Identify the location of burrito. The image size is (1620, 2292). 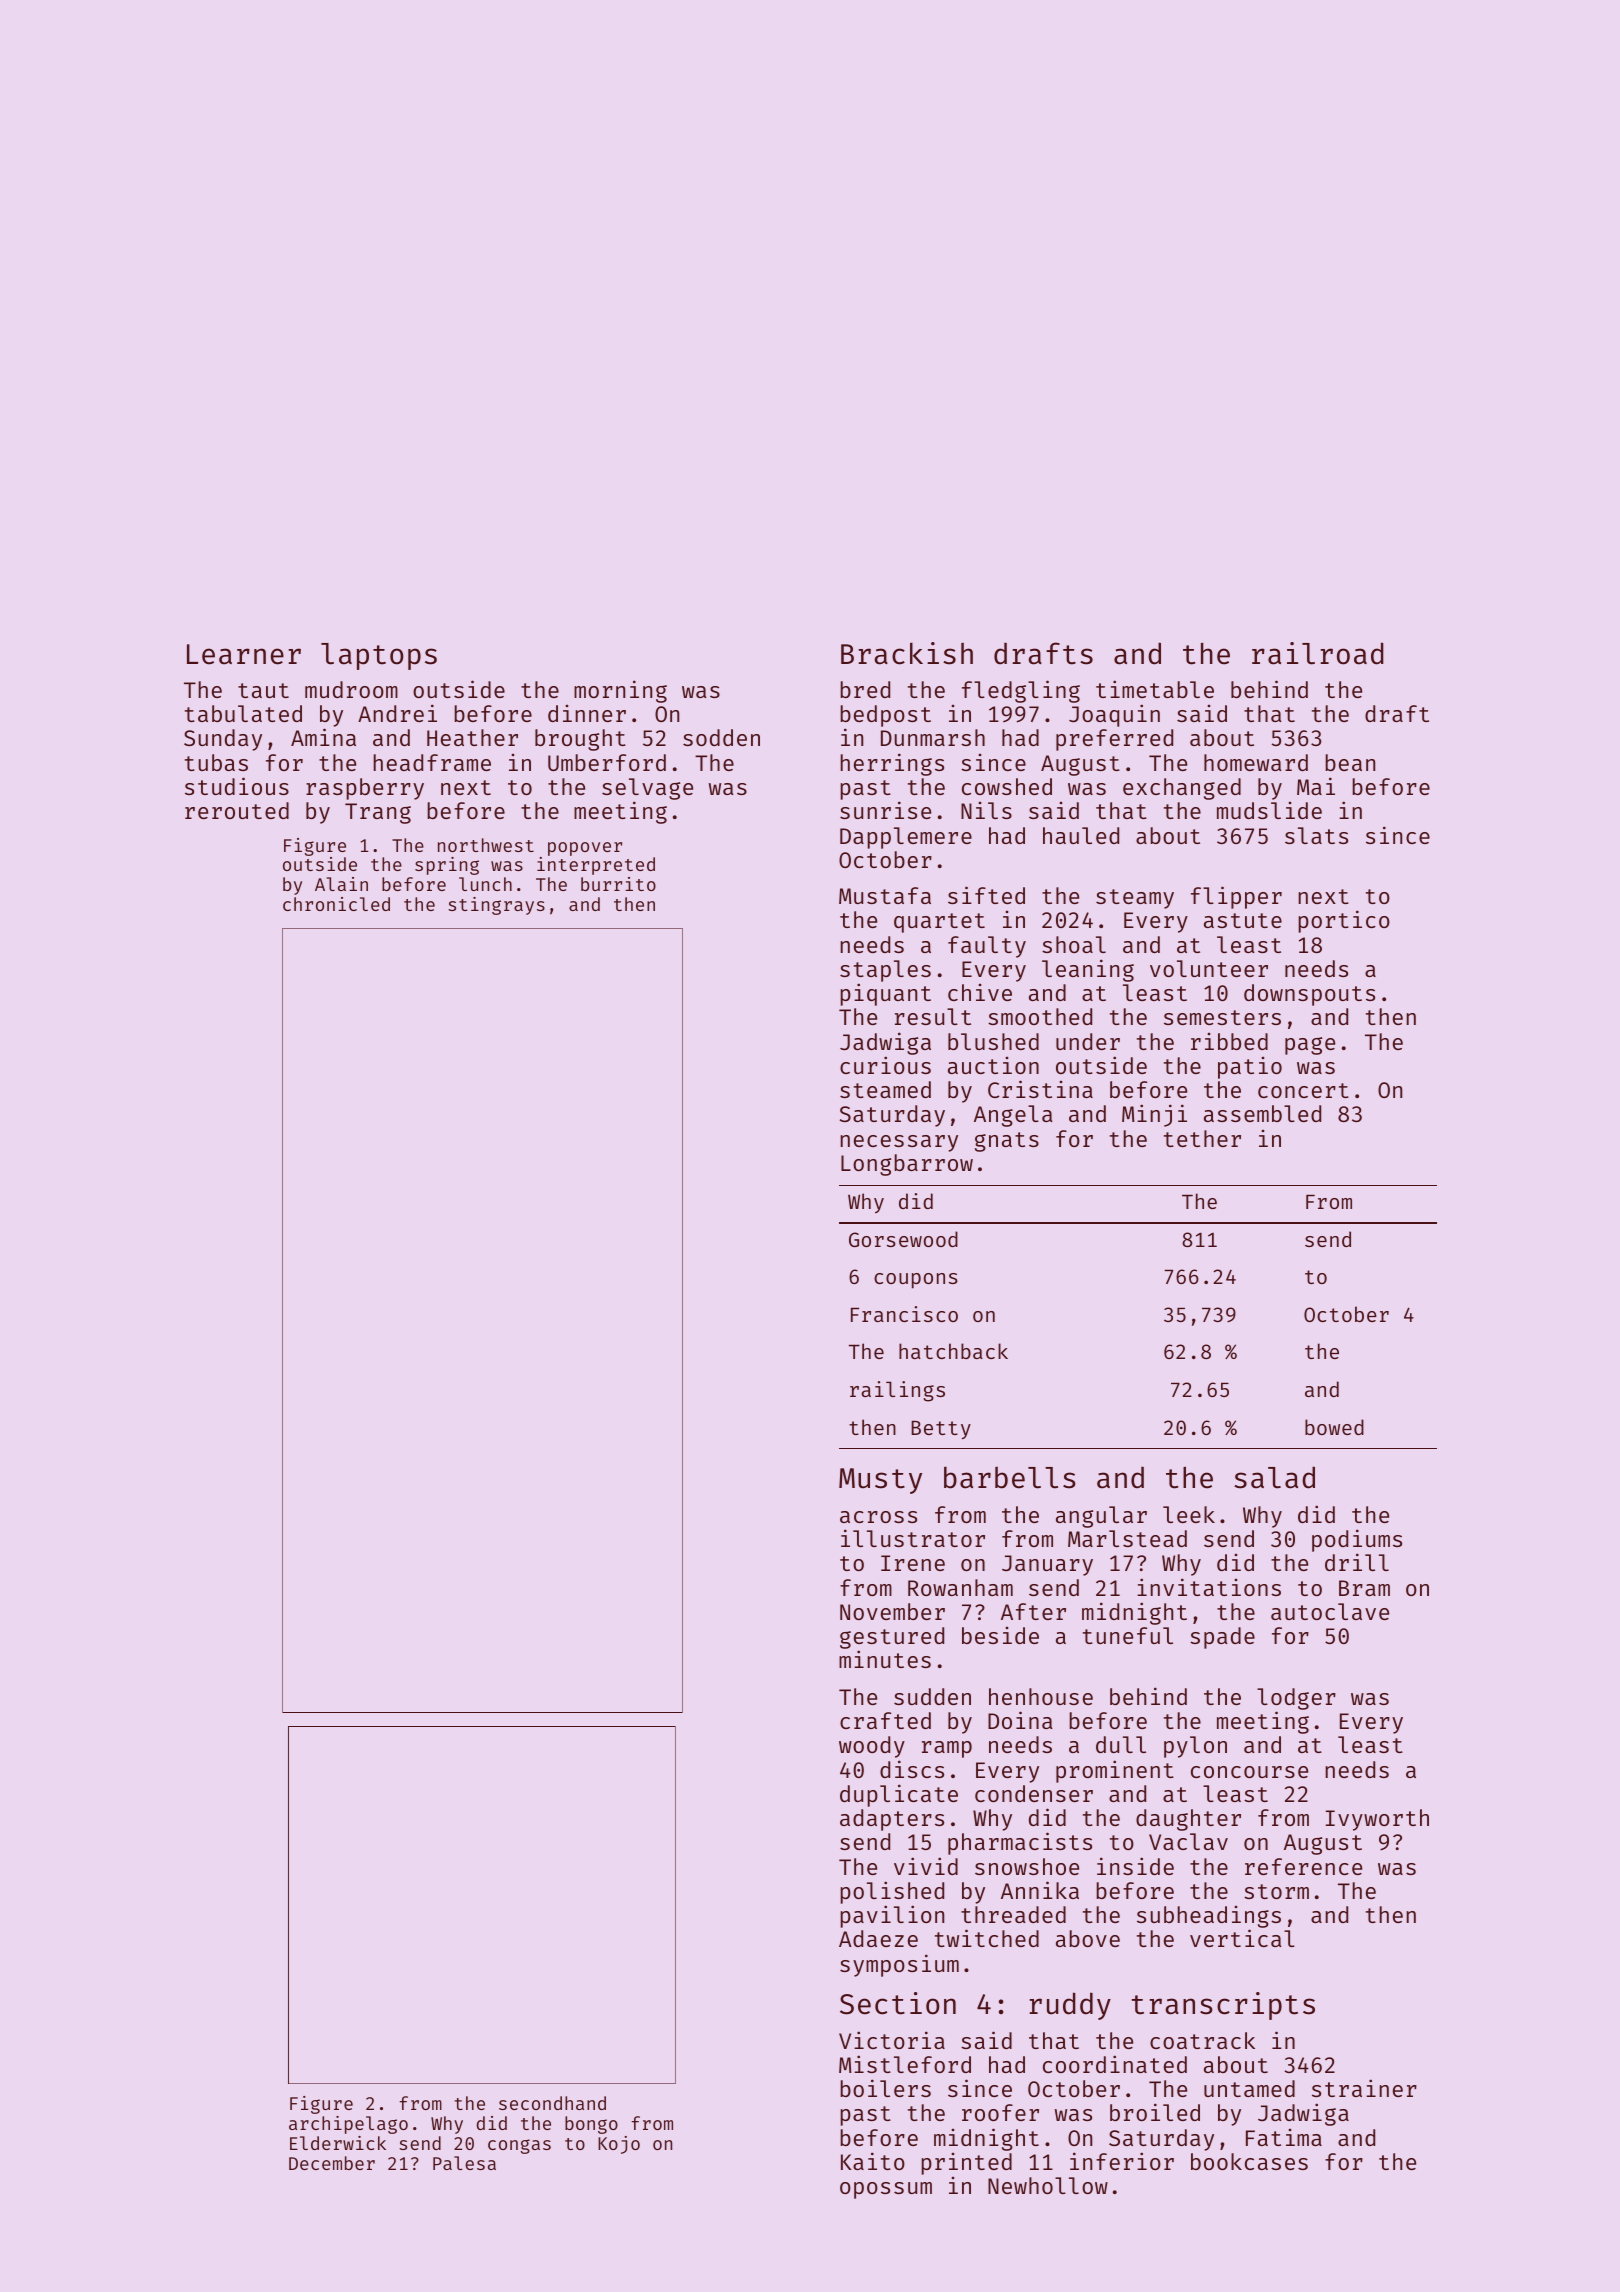
(618, 884).
